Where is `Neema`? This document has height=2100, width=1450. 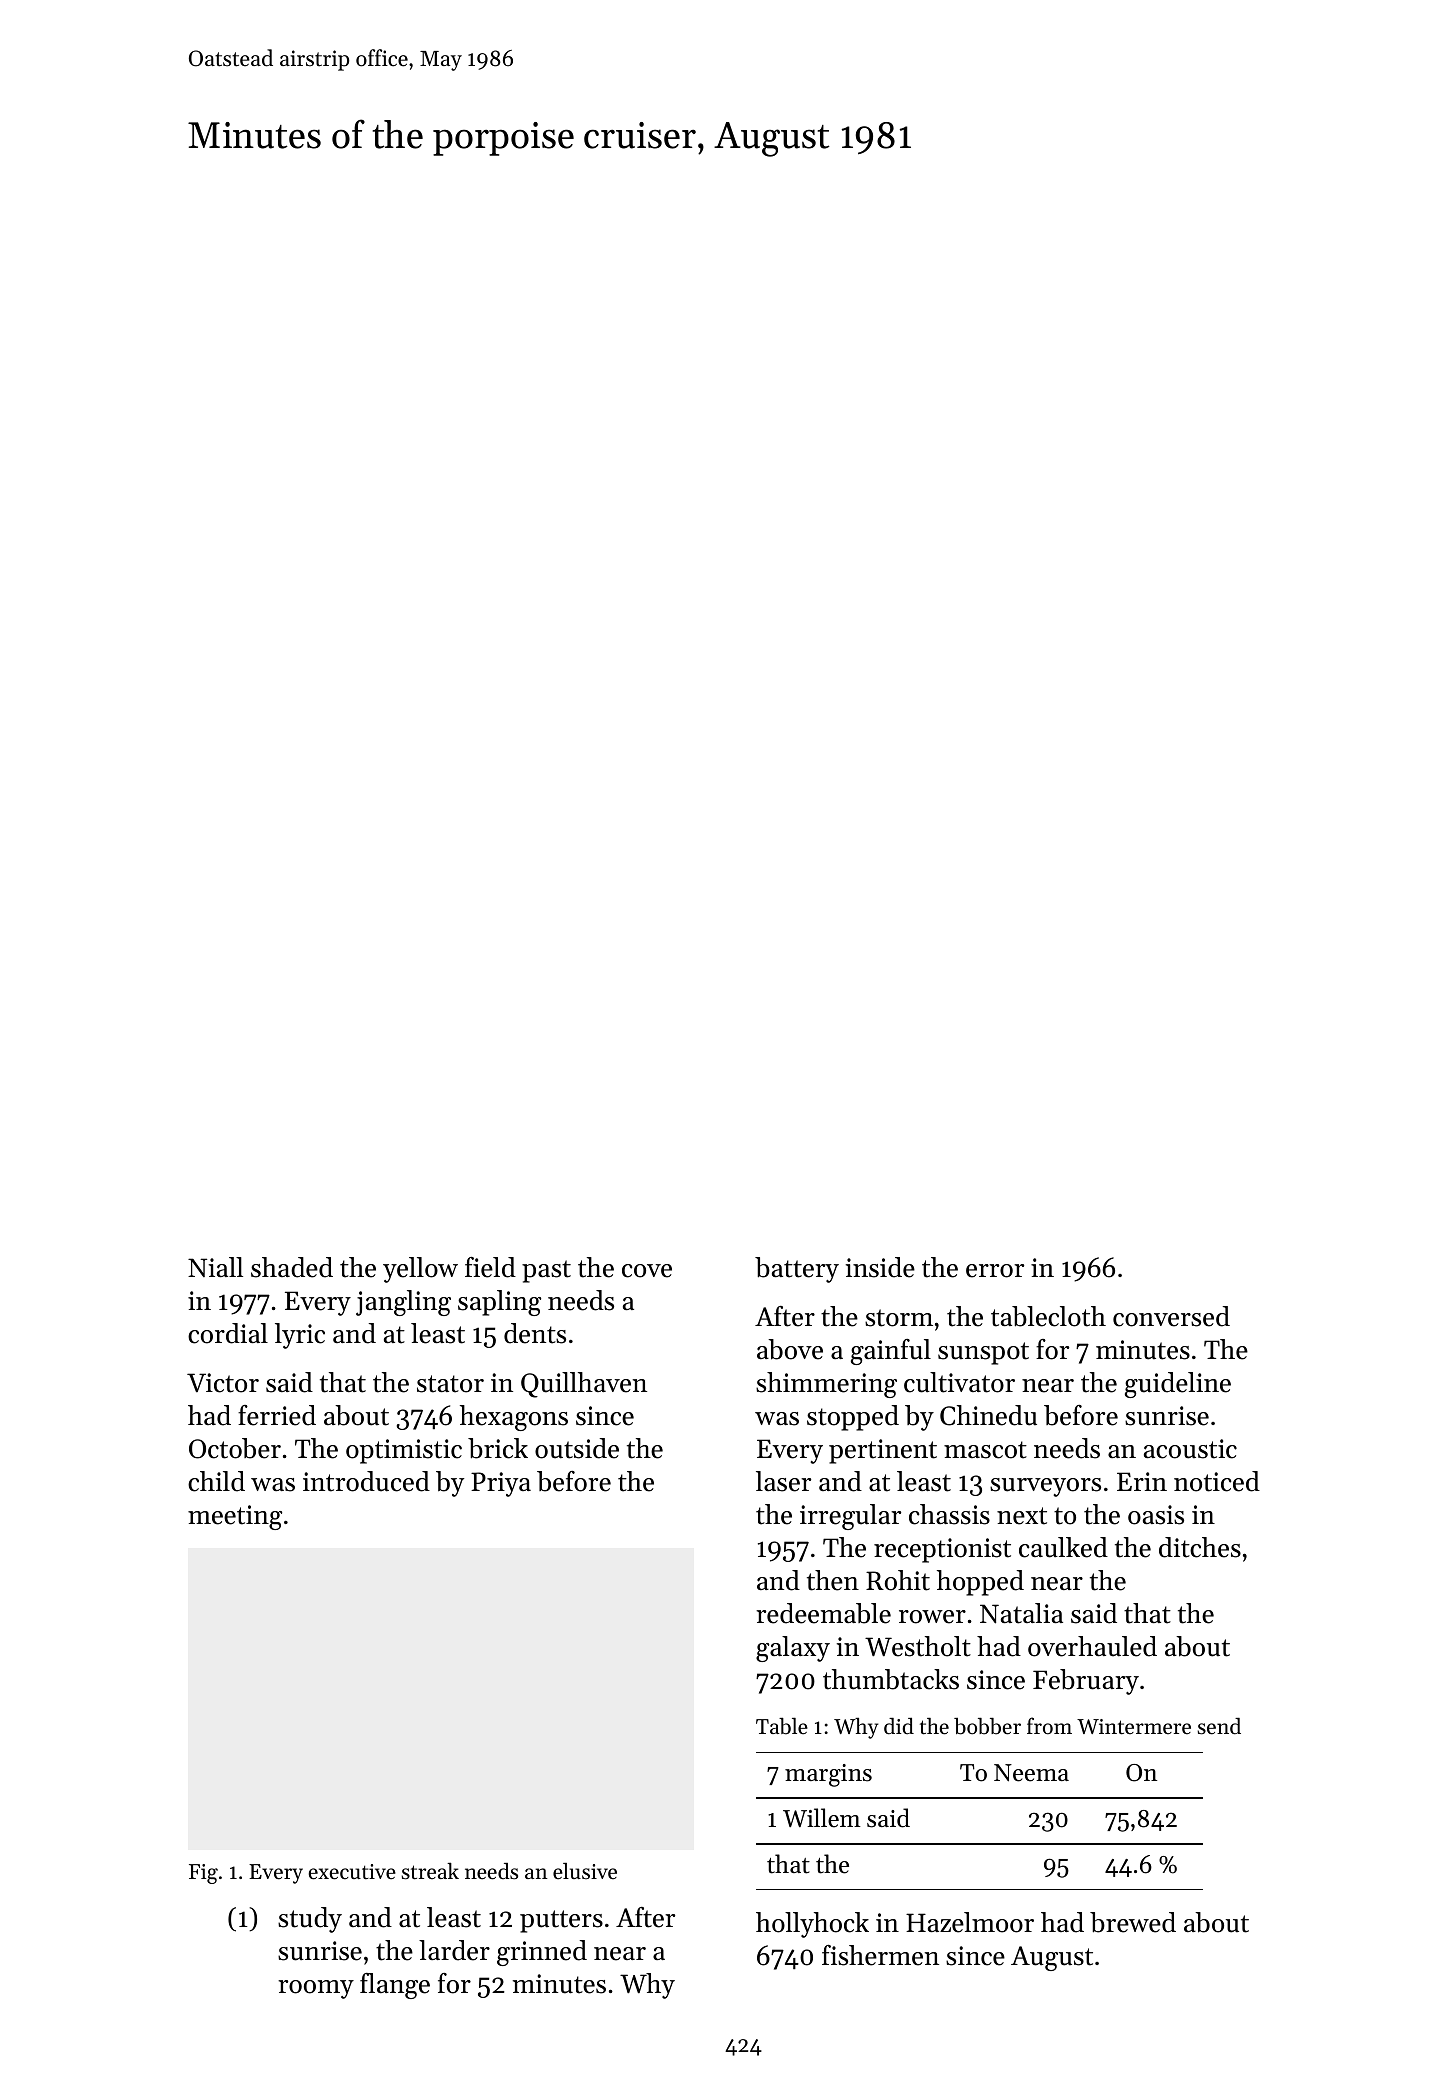 Neema is located at coordinates (1031, 1773).
